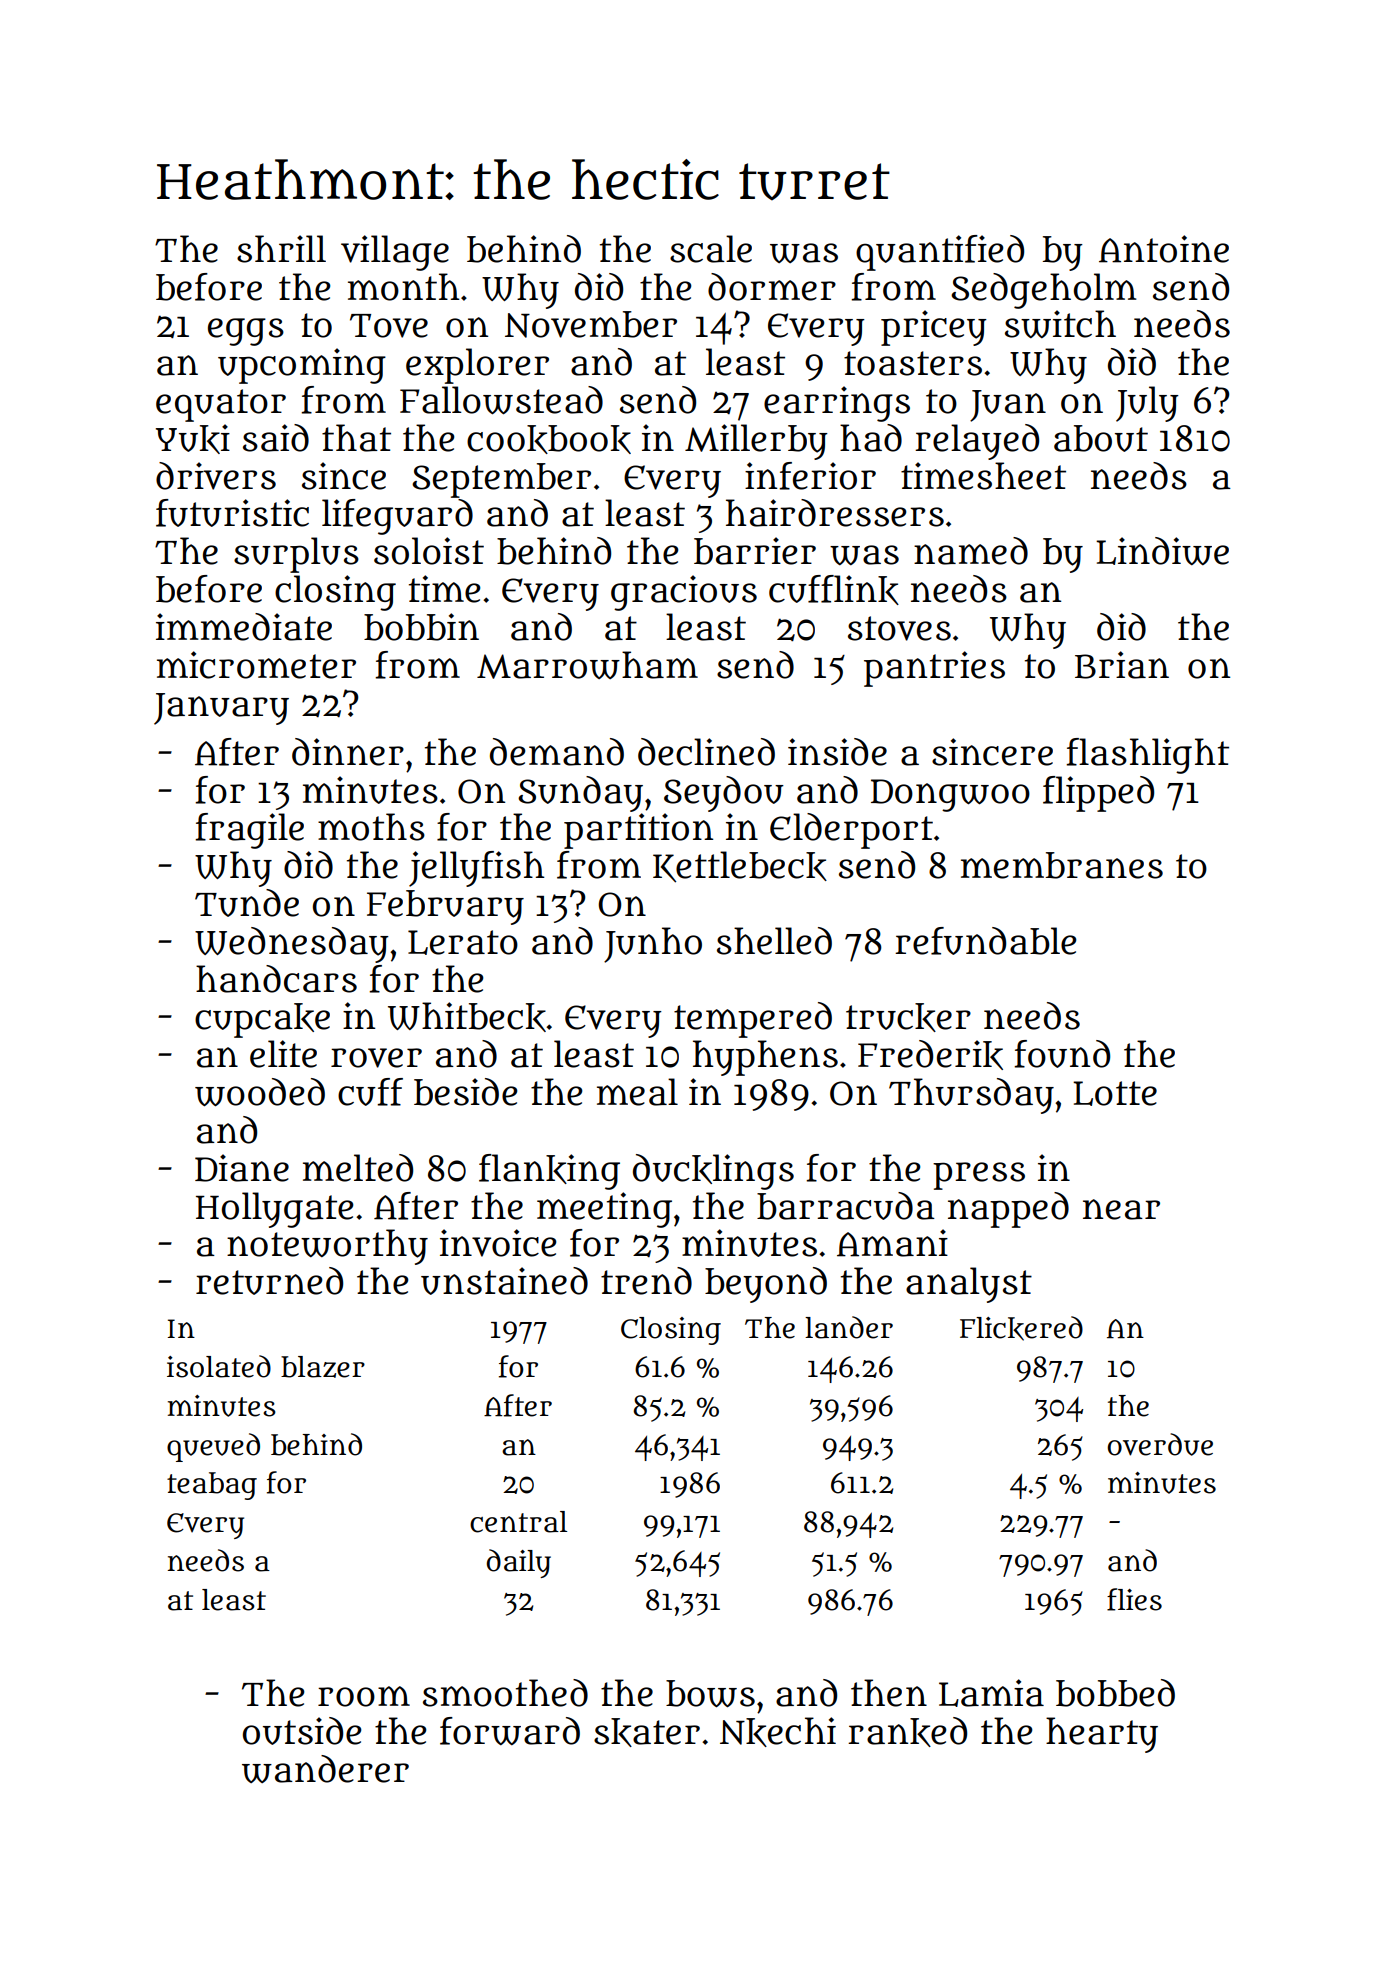 The width and height of the screenshot is (1386, 1969). Describe the element at coordinates (706, 752) in the screenshot. I see `declined` at that location.
